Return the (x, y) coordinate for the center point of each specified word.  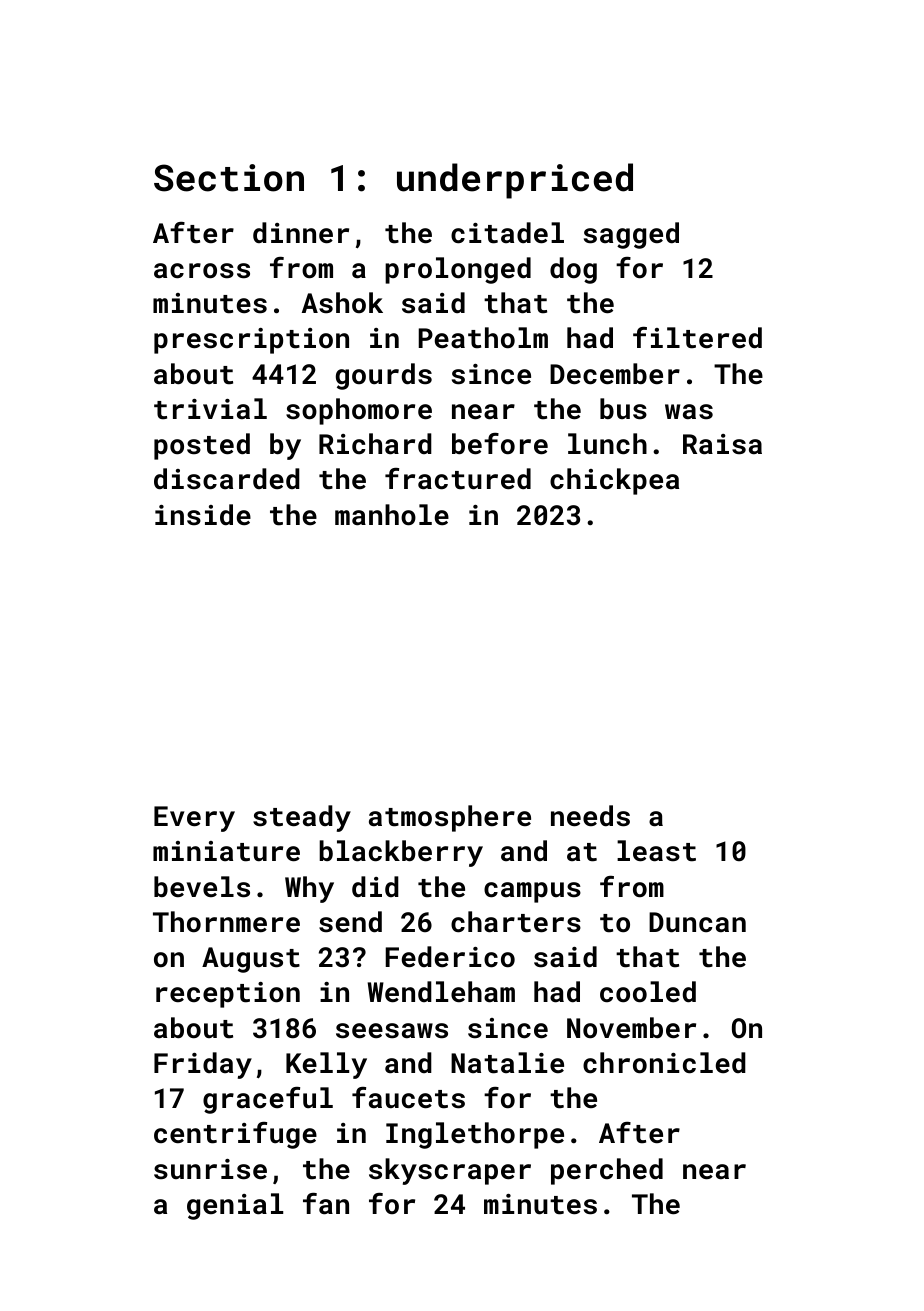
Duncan (697, 922)
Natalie (507, 1063)
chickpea (614, 481)
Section (229, 178)
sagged (631, 235)
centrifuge (235, 1135)
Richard (375, 444)
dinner (301, 233)
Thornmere (226, 922)
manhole (392, 515)
